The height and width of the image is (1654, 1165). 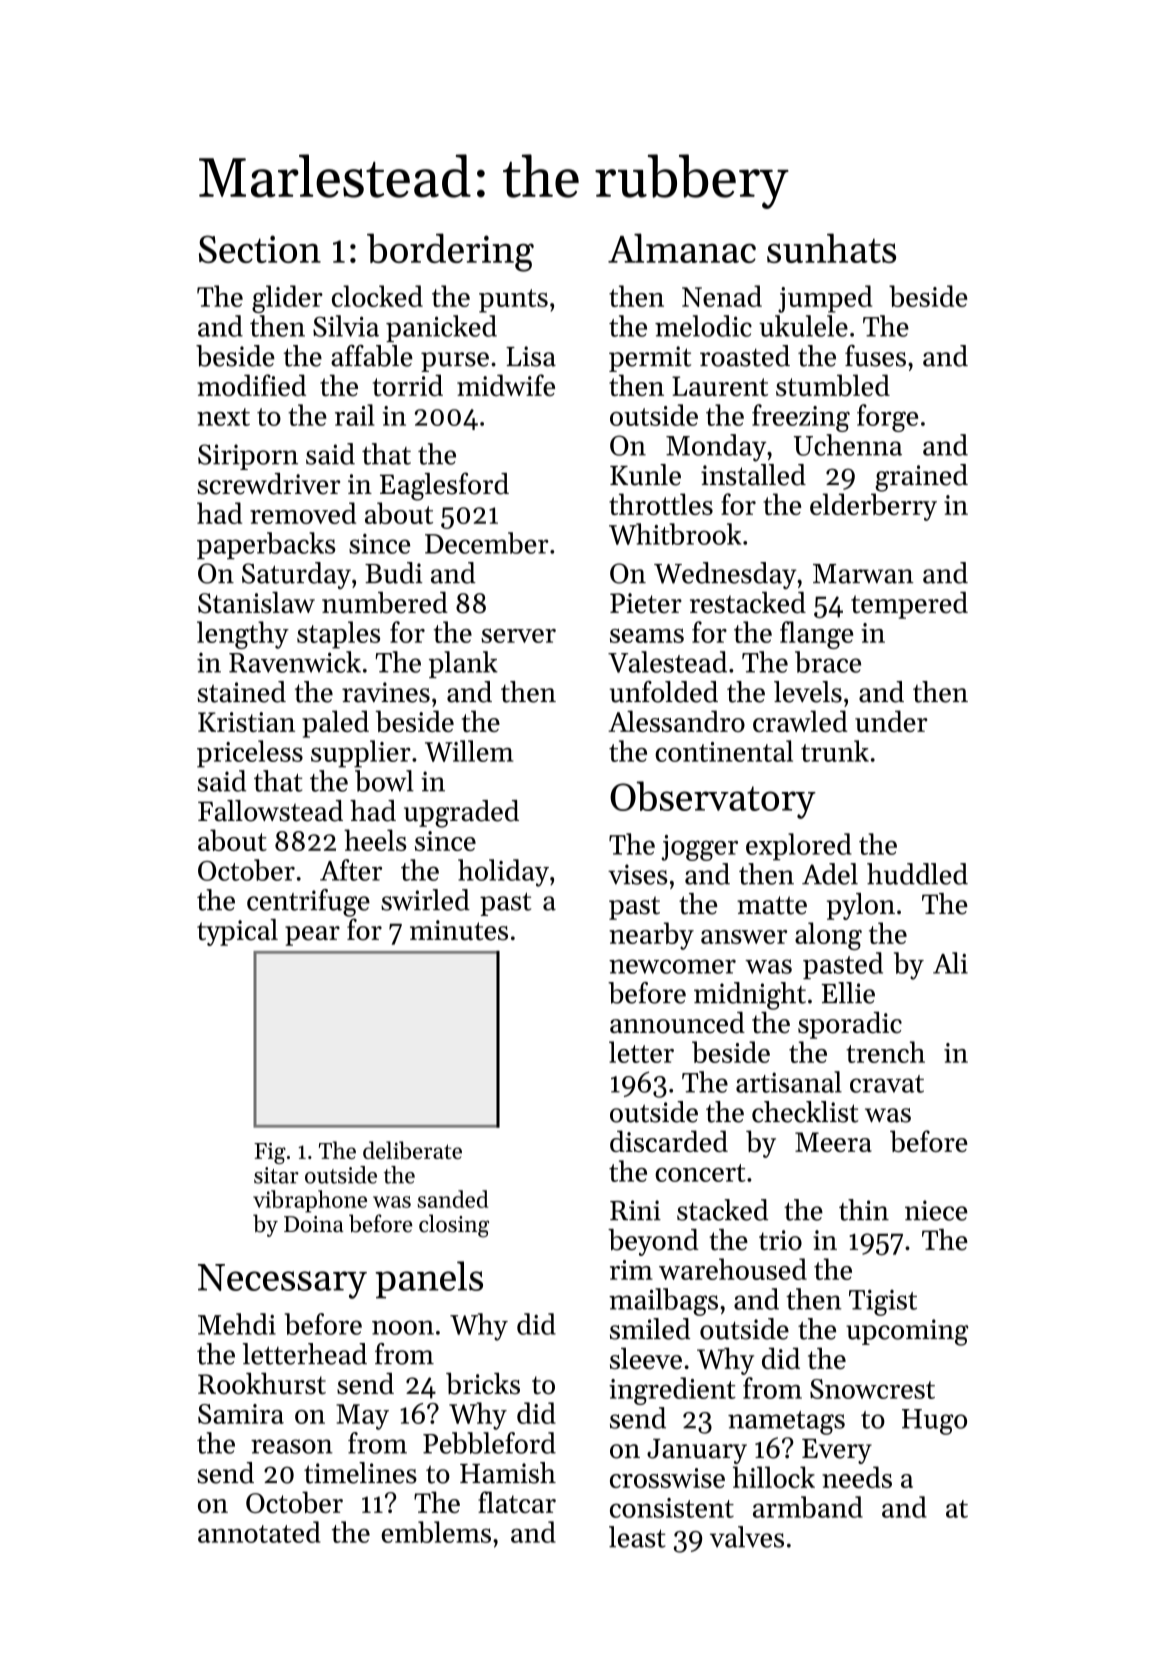 What do you see at coordinates (682, 248) in the image?
I see `Almanac` at bounding box center [682, 248].
